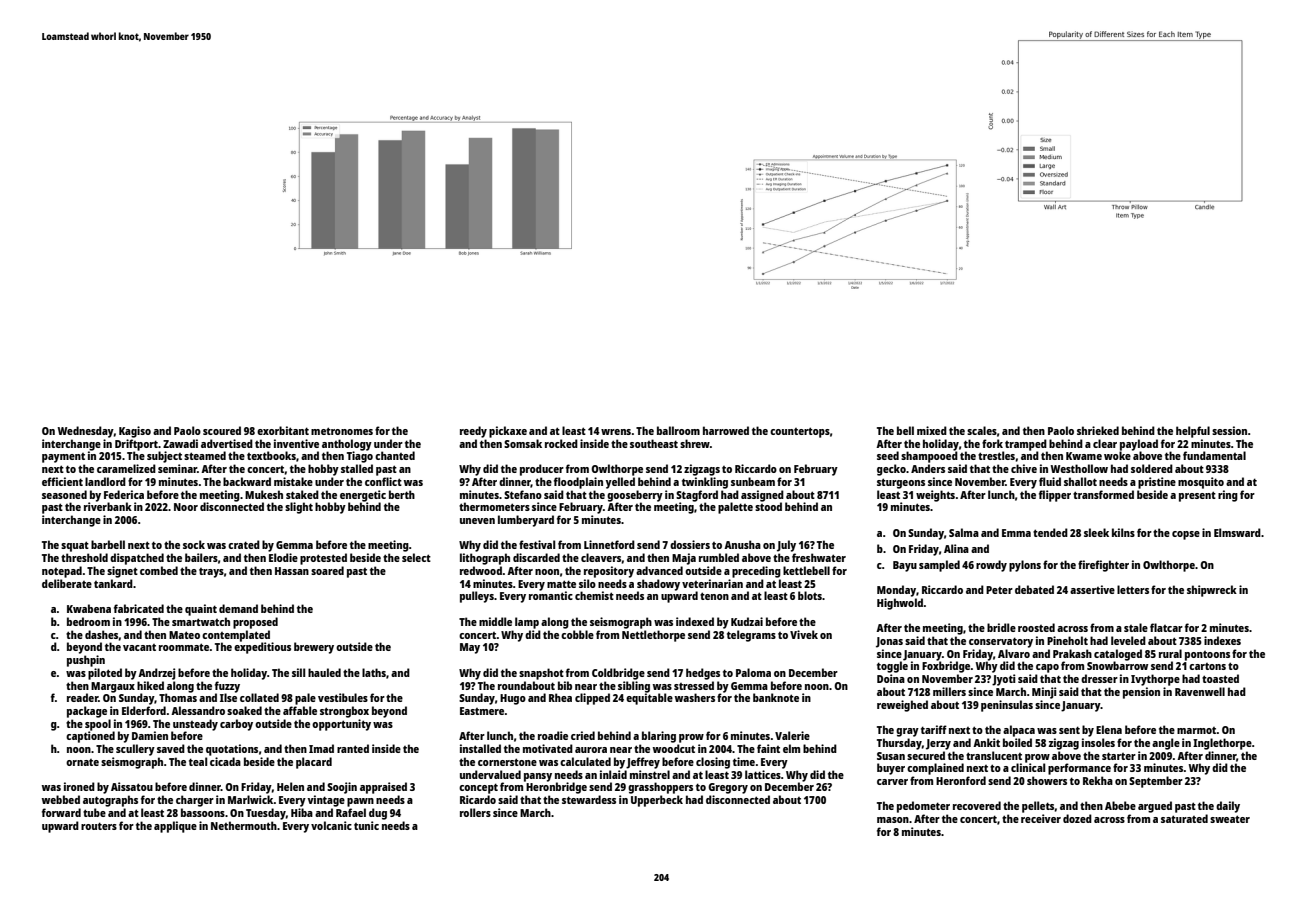 The image size is (1308, 924). Describe the element at coordinates (1047, 668) in the screenshot. I see `capo` at that location.
